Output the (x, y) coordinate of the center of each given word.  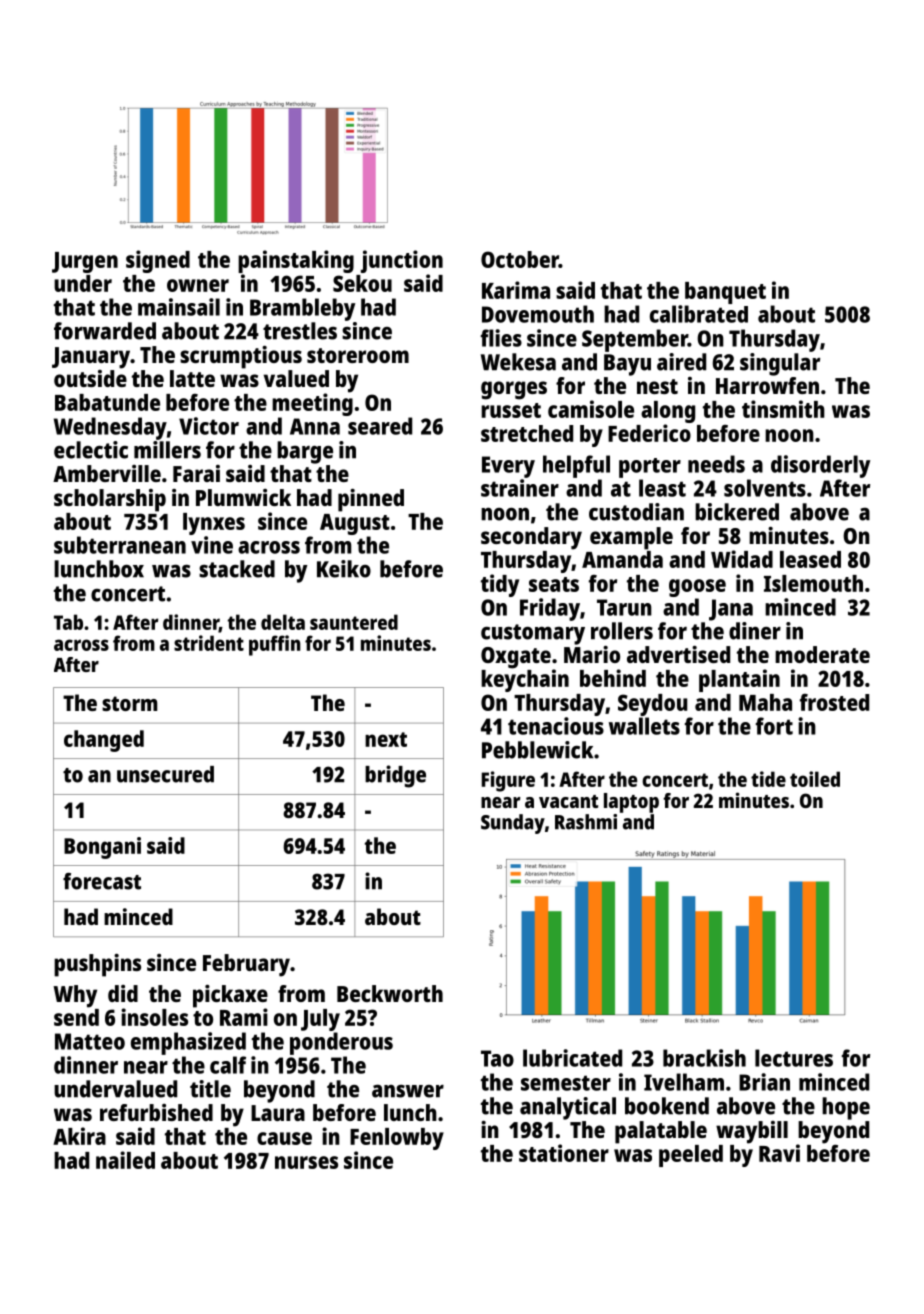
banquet (725, 293)
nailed (125, 1160)
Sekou (362, 283)
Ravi (779, 1153)
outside (90, 378)
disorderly (820, 466)
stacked (237, 569)
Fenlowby (397, 1139)
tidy (500, 585)
